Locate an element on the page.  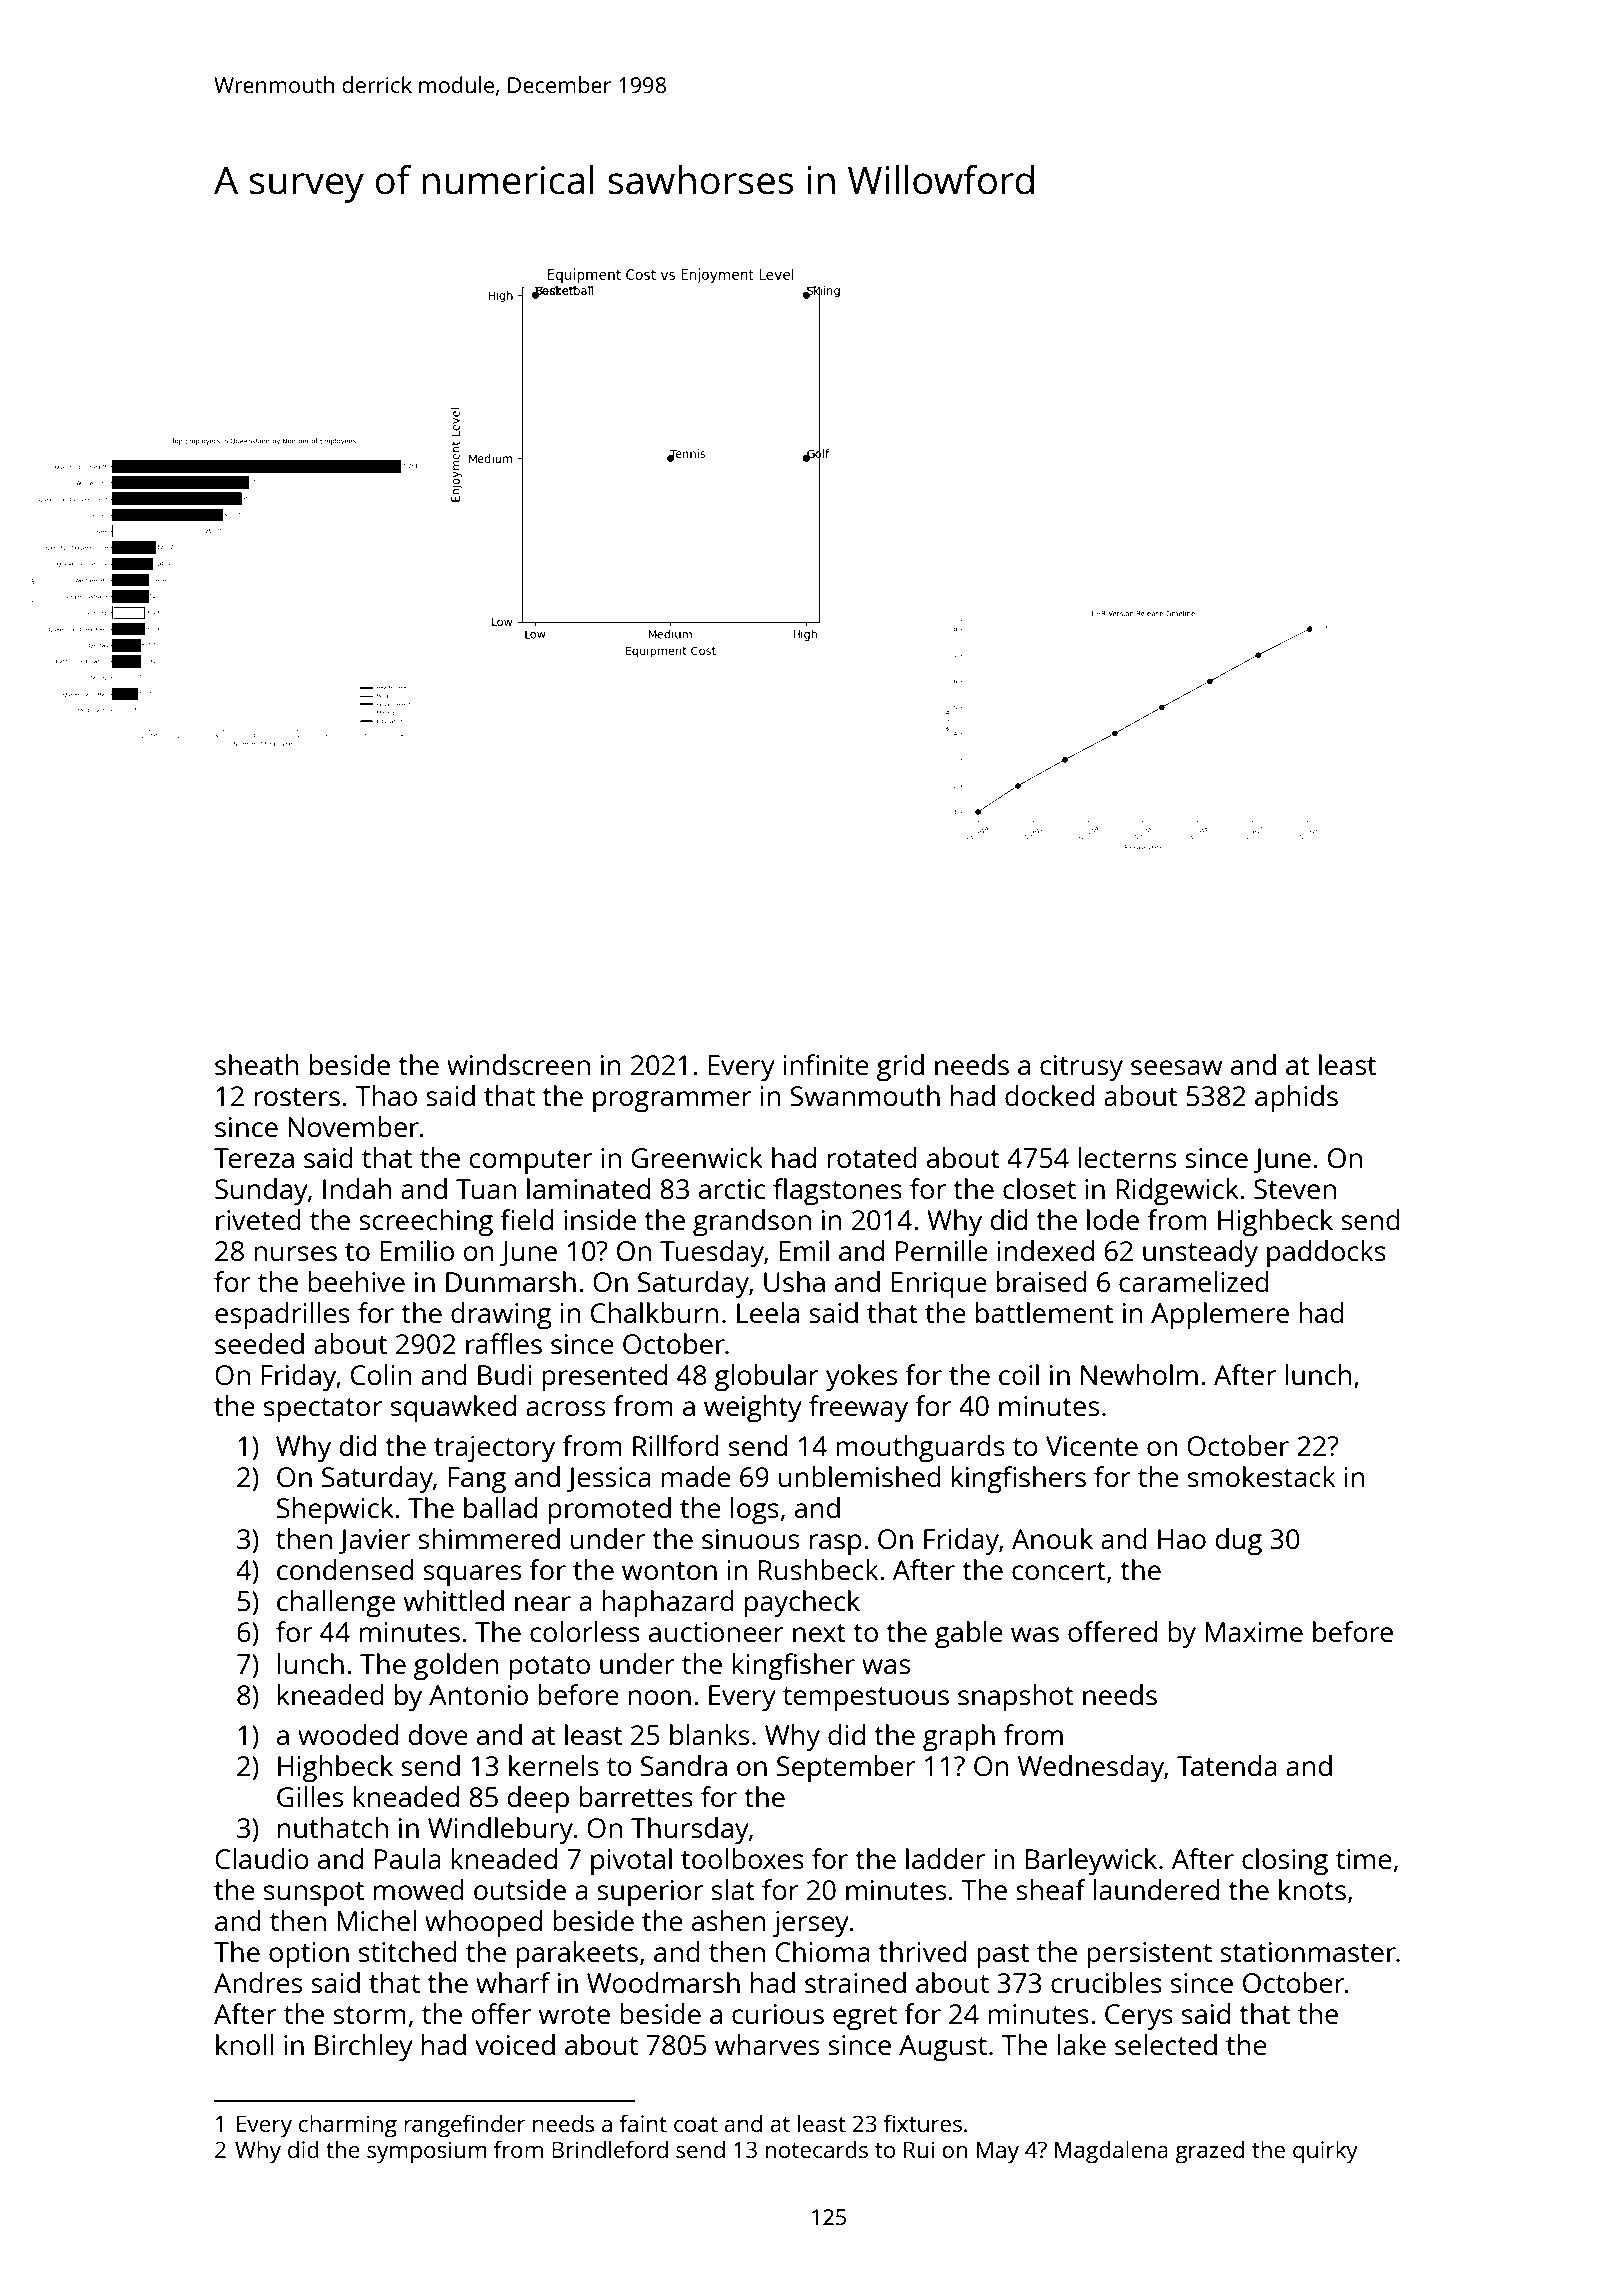
smokestack is located at coordinates (1261, 1476).
